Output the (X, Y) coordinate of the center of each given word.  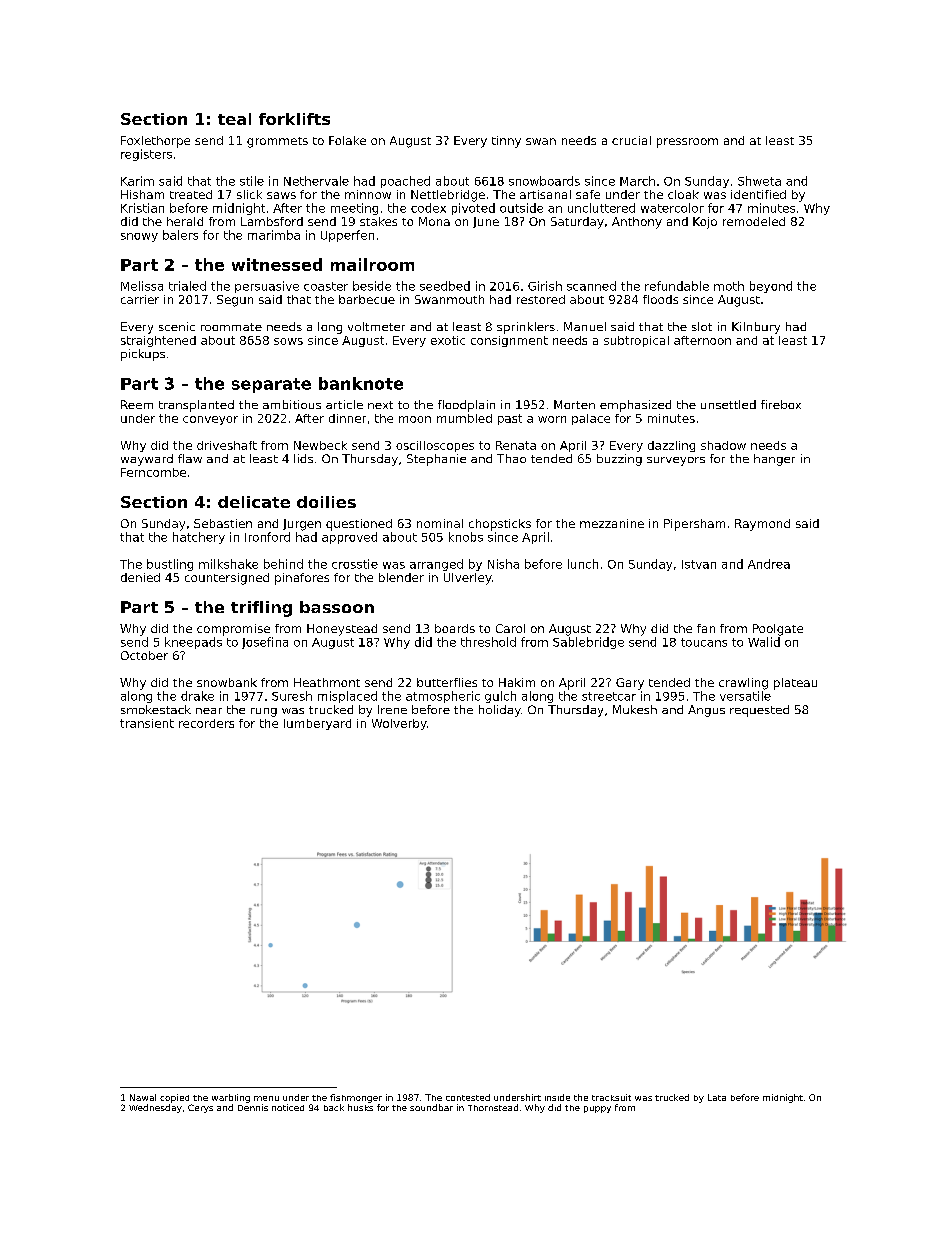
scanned (591, 286)
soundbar (431, 1107)
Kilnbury (756, 328)
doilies (326, 502)
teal (234, 119)
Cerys (200, 1108)
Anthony (637, 223)
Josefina (265, 643)
